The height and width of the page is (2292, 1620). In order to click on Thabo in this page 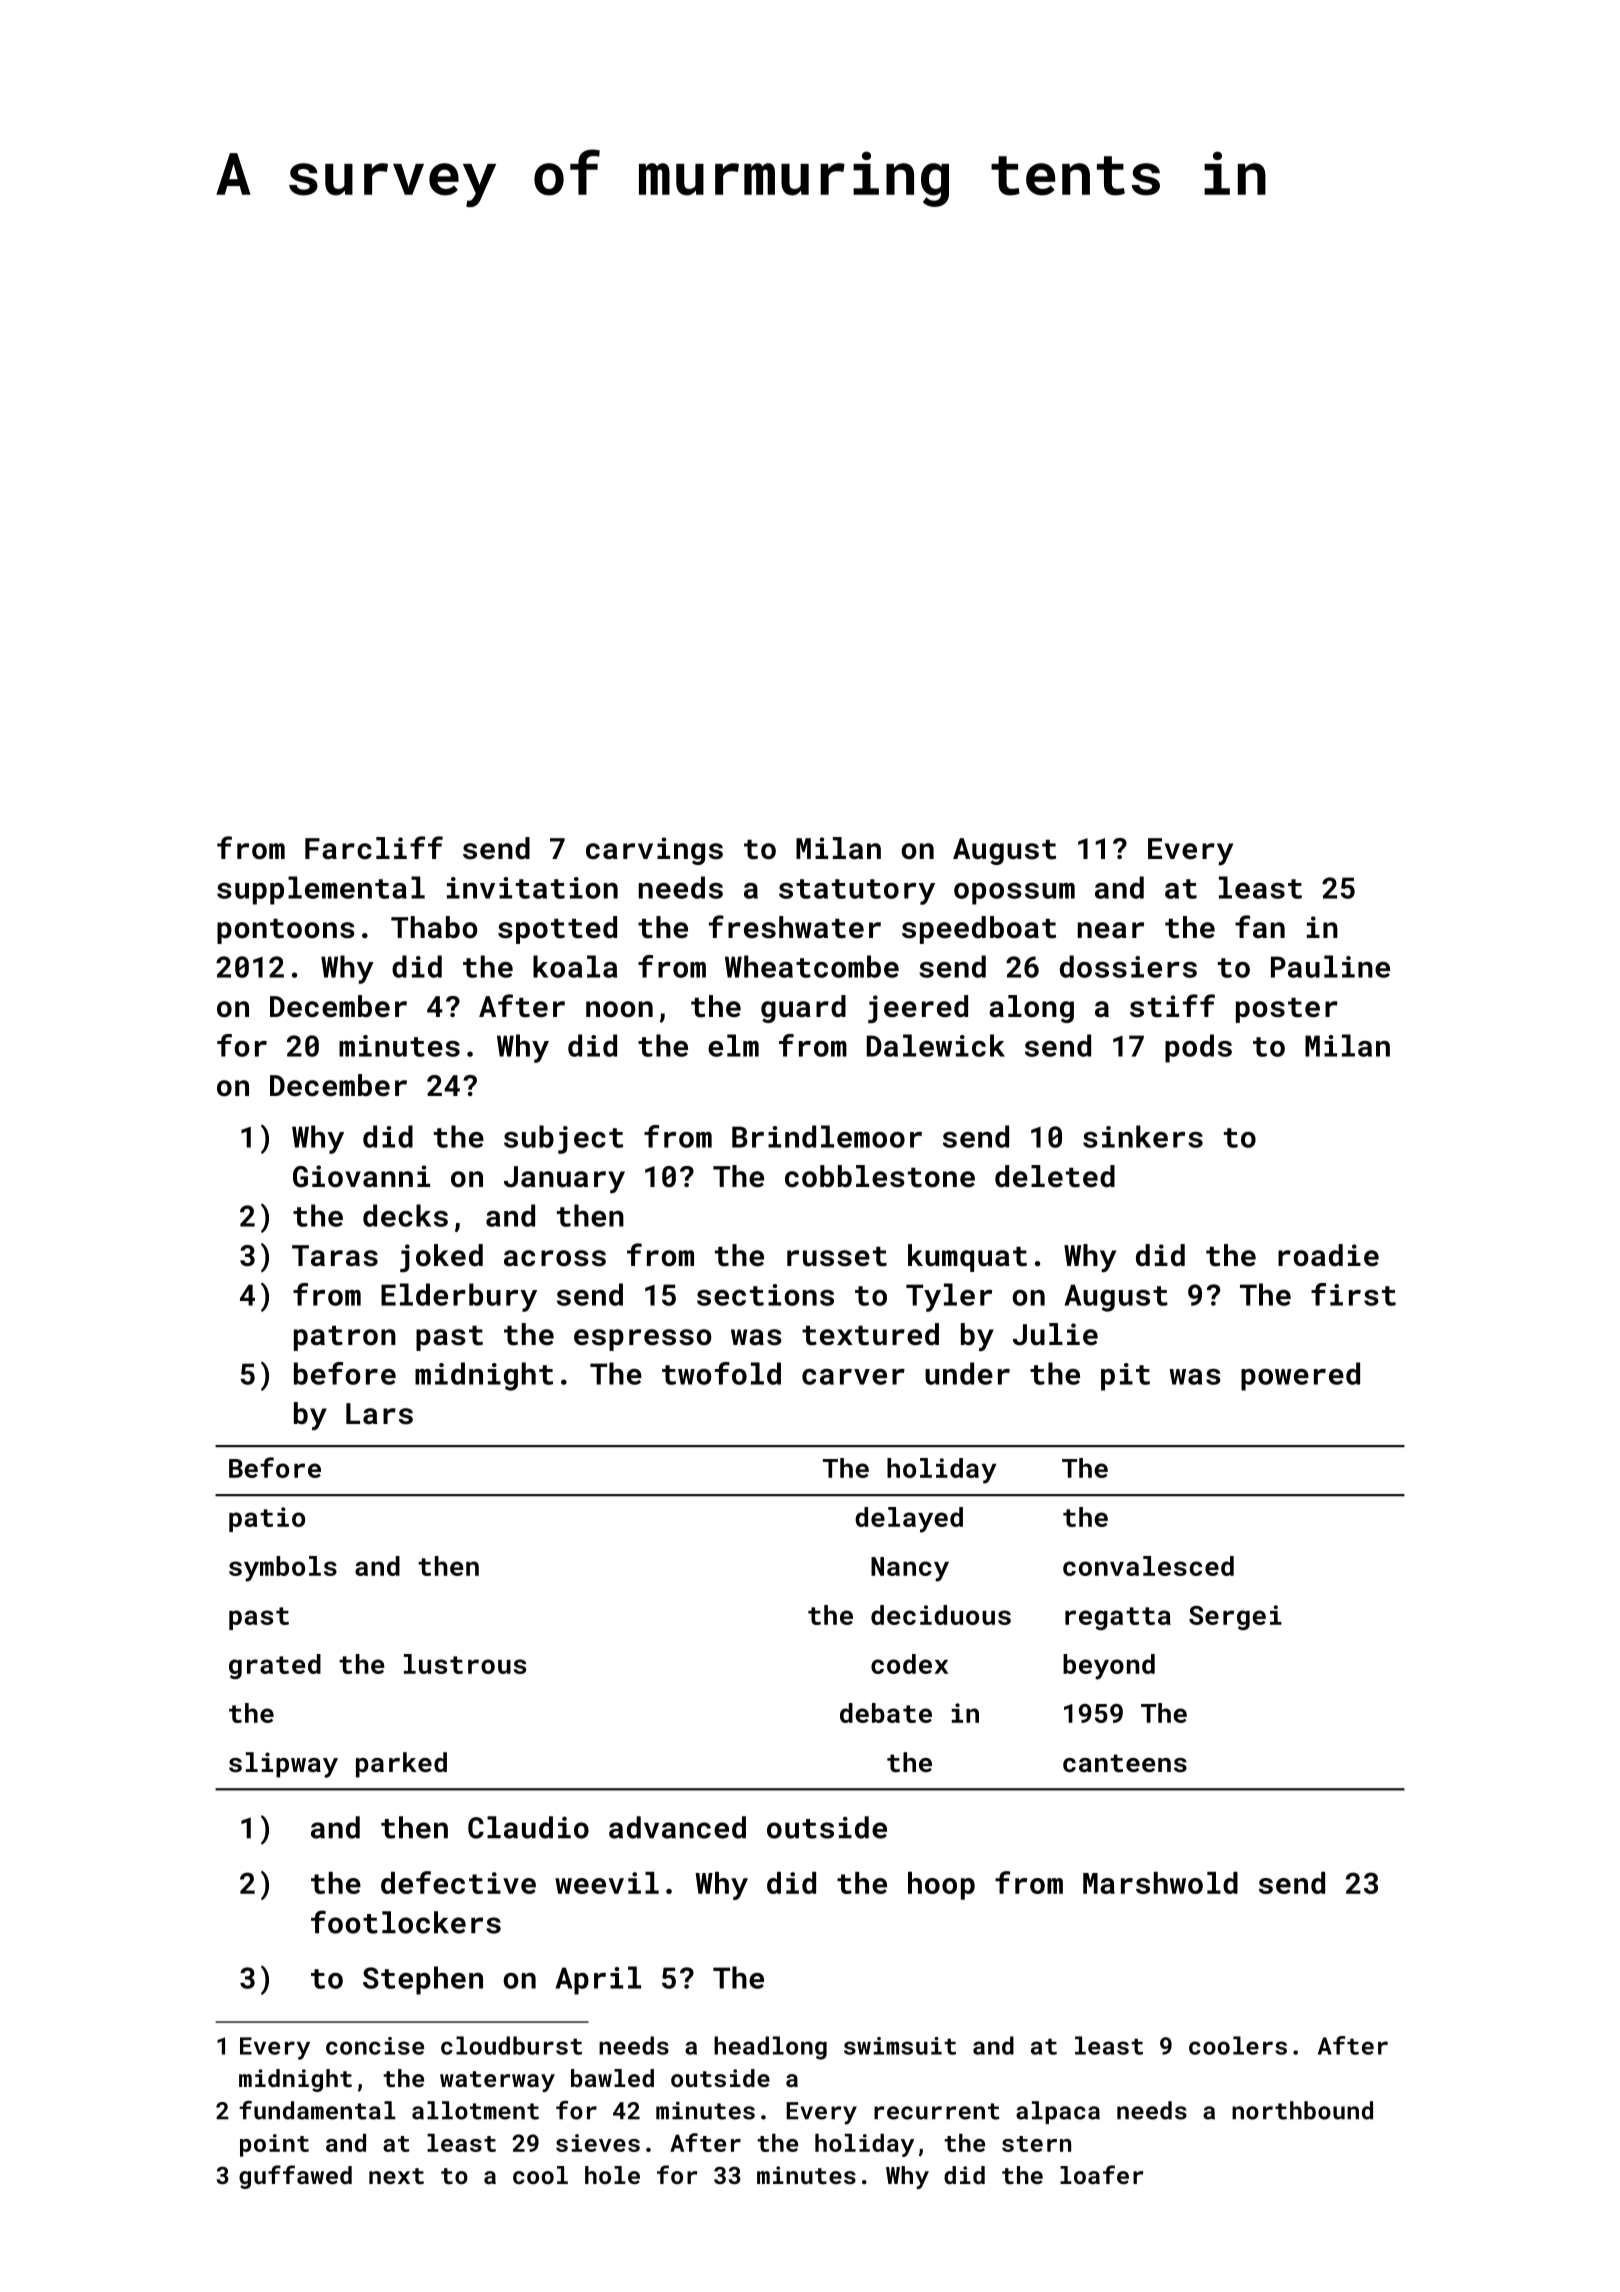, I will do `click(434, 927)`.
